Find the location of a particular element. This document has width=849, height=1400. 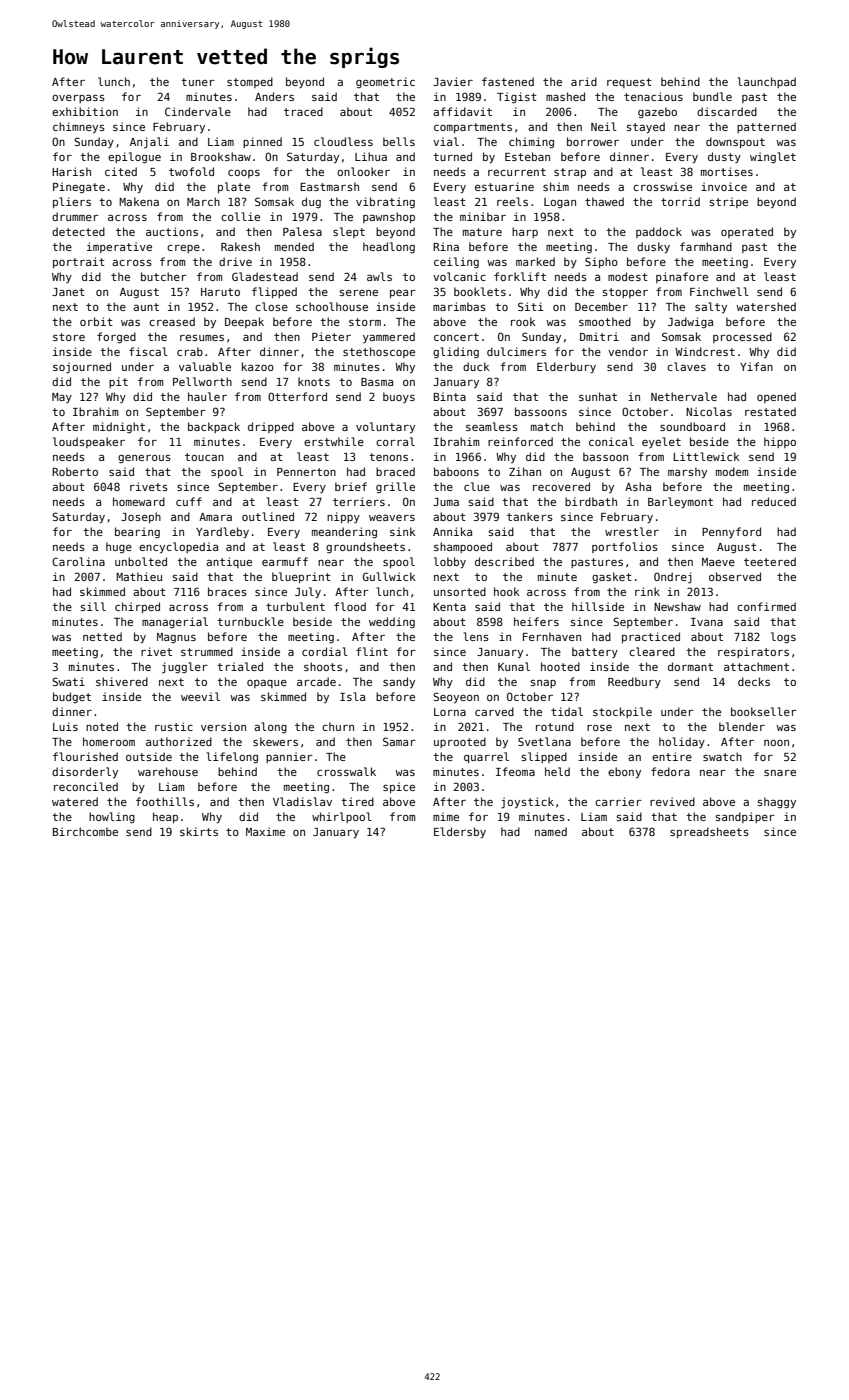

Gullwick is located at coordinates (389, 576).
